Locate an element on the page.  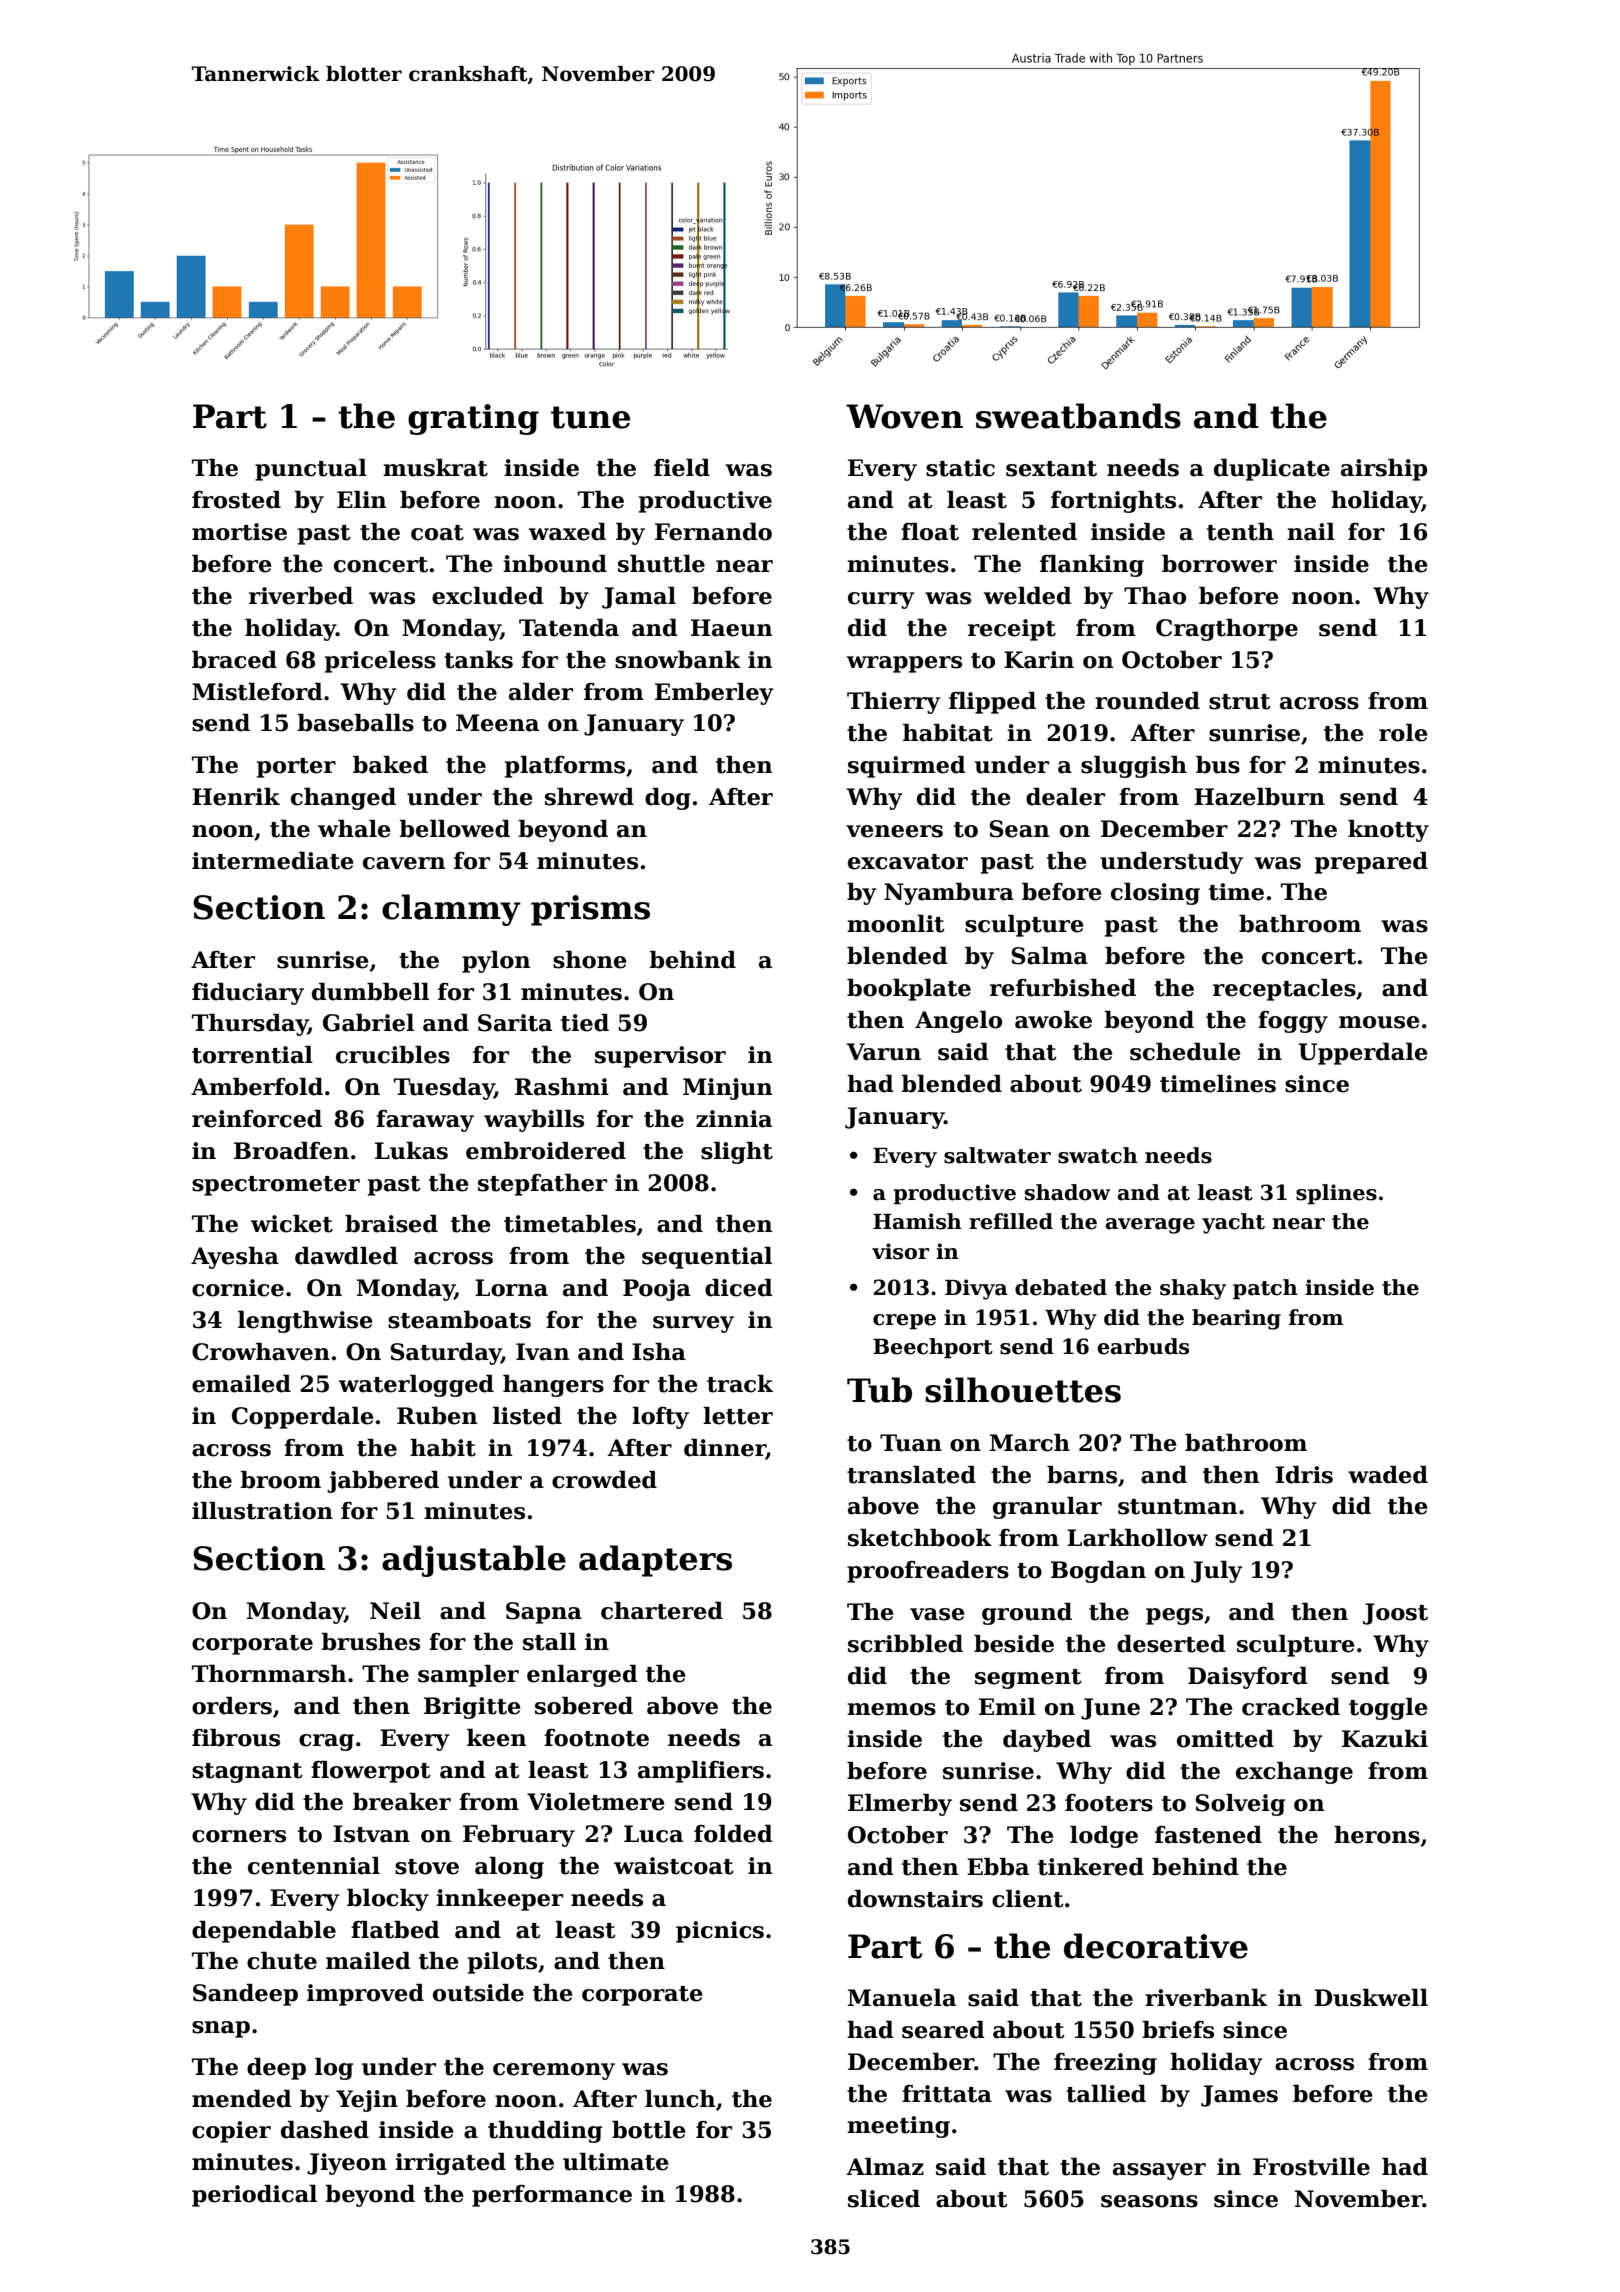
seasons is located at coordinates (1149, 2201).
